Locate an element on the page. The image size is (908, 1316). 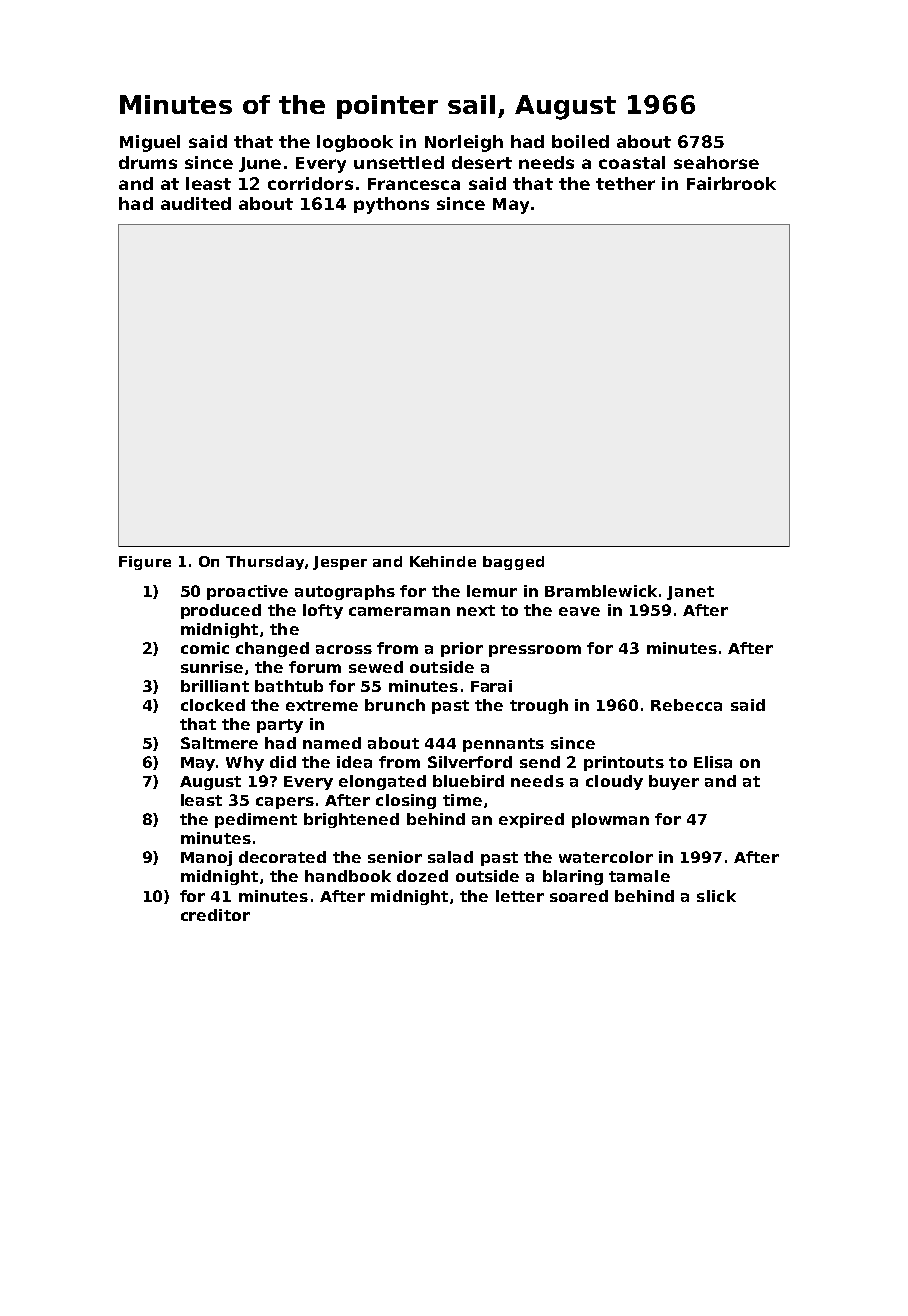
dozed is located at coordinates (422, 876).
